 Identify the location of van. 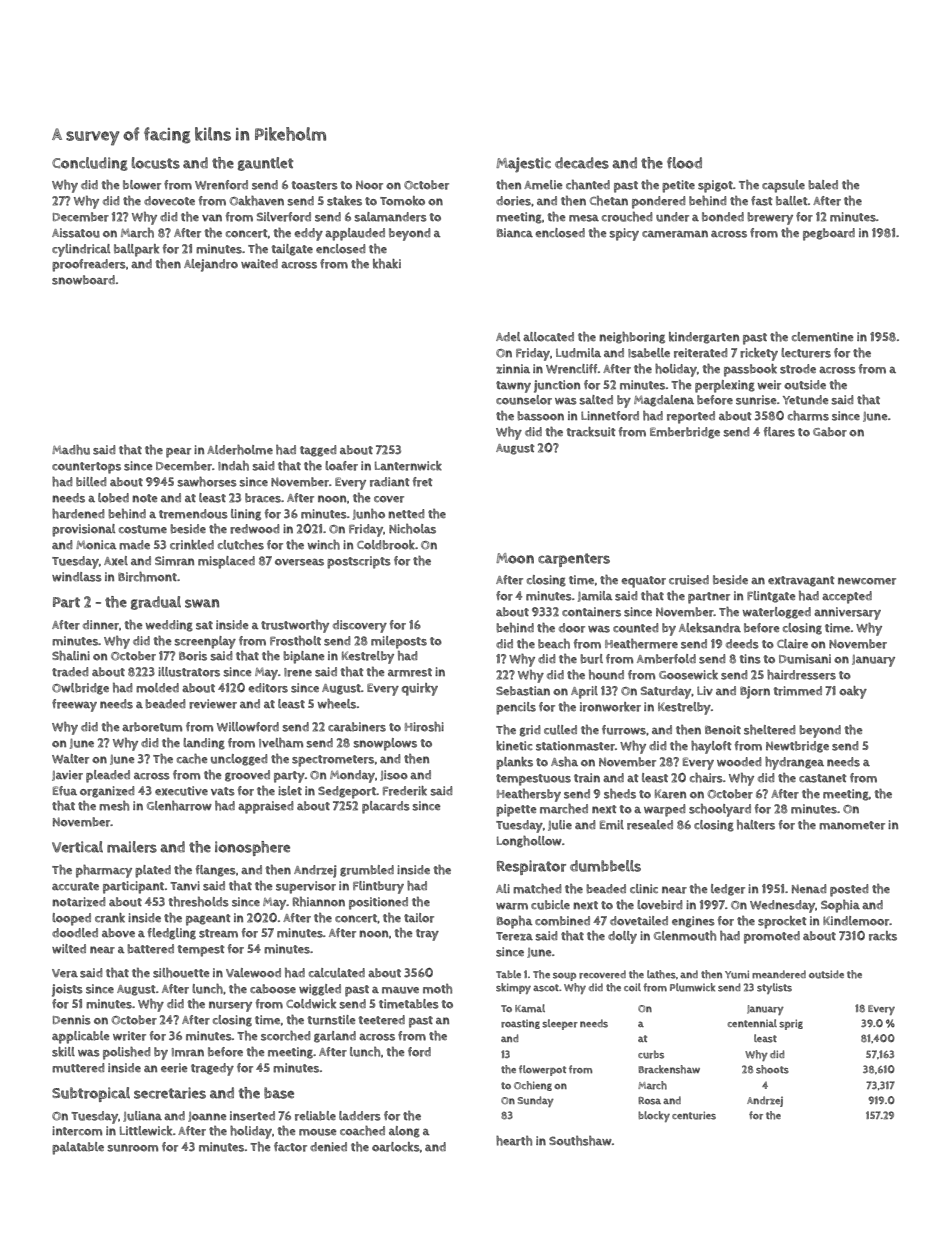
(212, 217).
